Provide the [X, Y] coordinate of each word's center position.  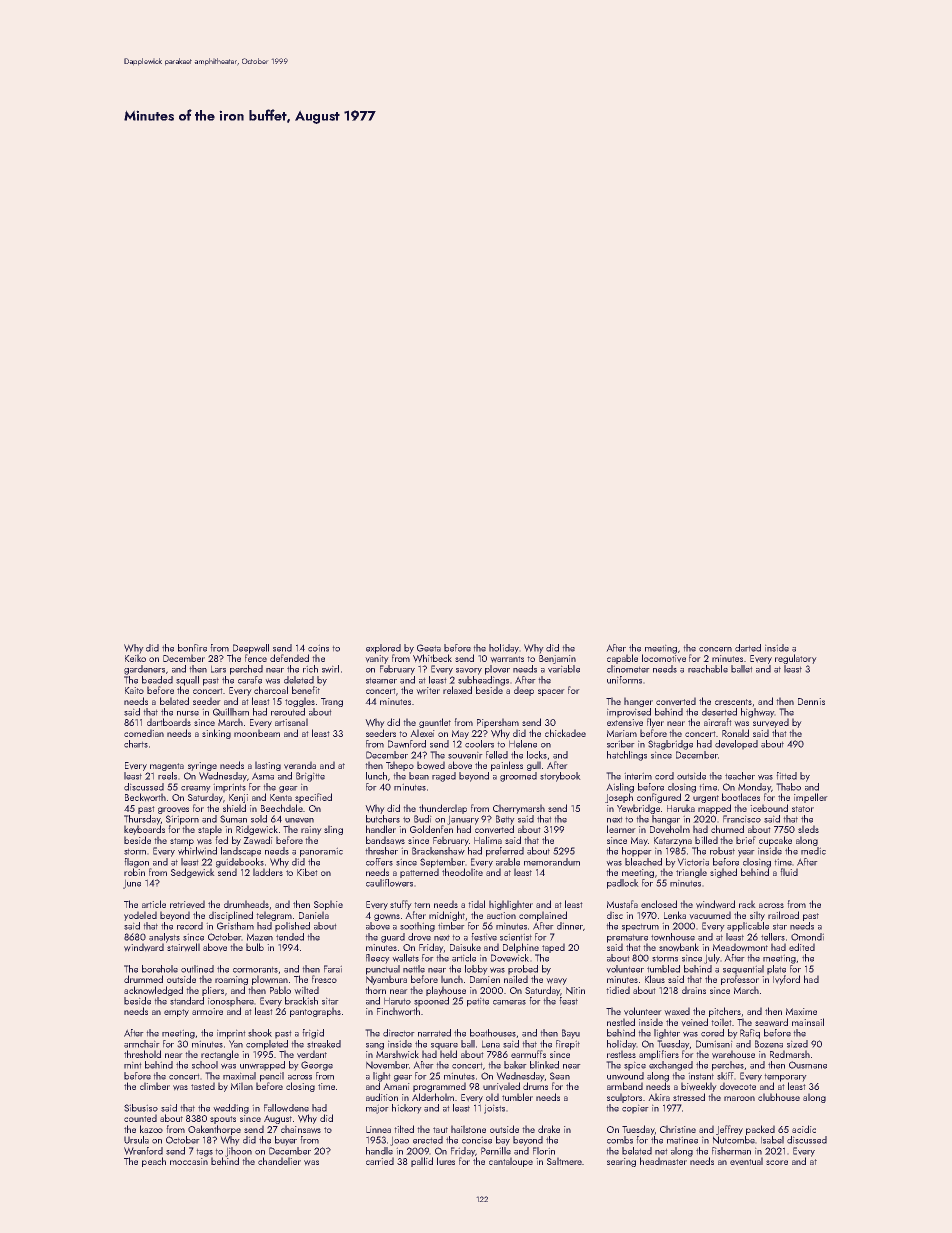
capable [622, 659]
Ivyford [786, 980]
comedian [144, 733]
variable [564, 669]
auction [501, 915]
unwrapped [262, 1066]
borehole [160, 969]
